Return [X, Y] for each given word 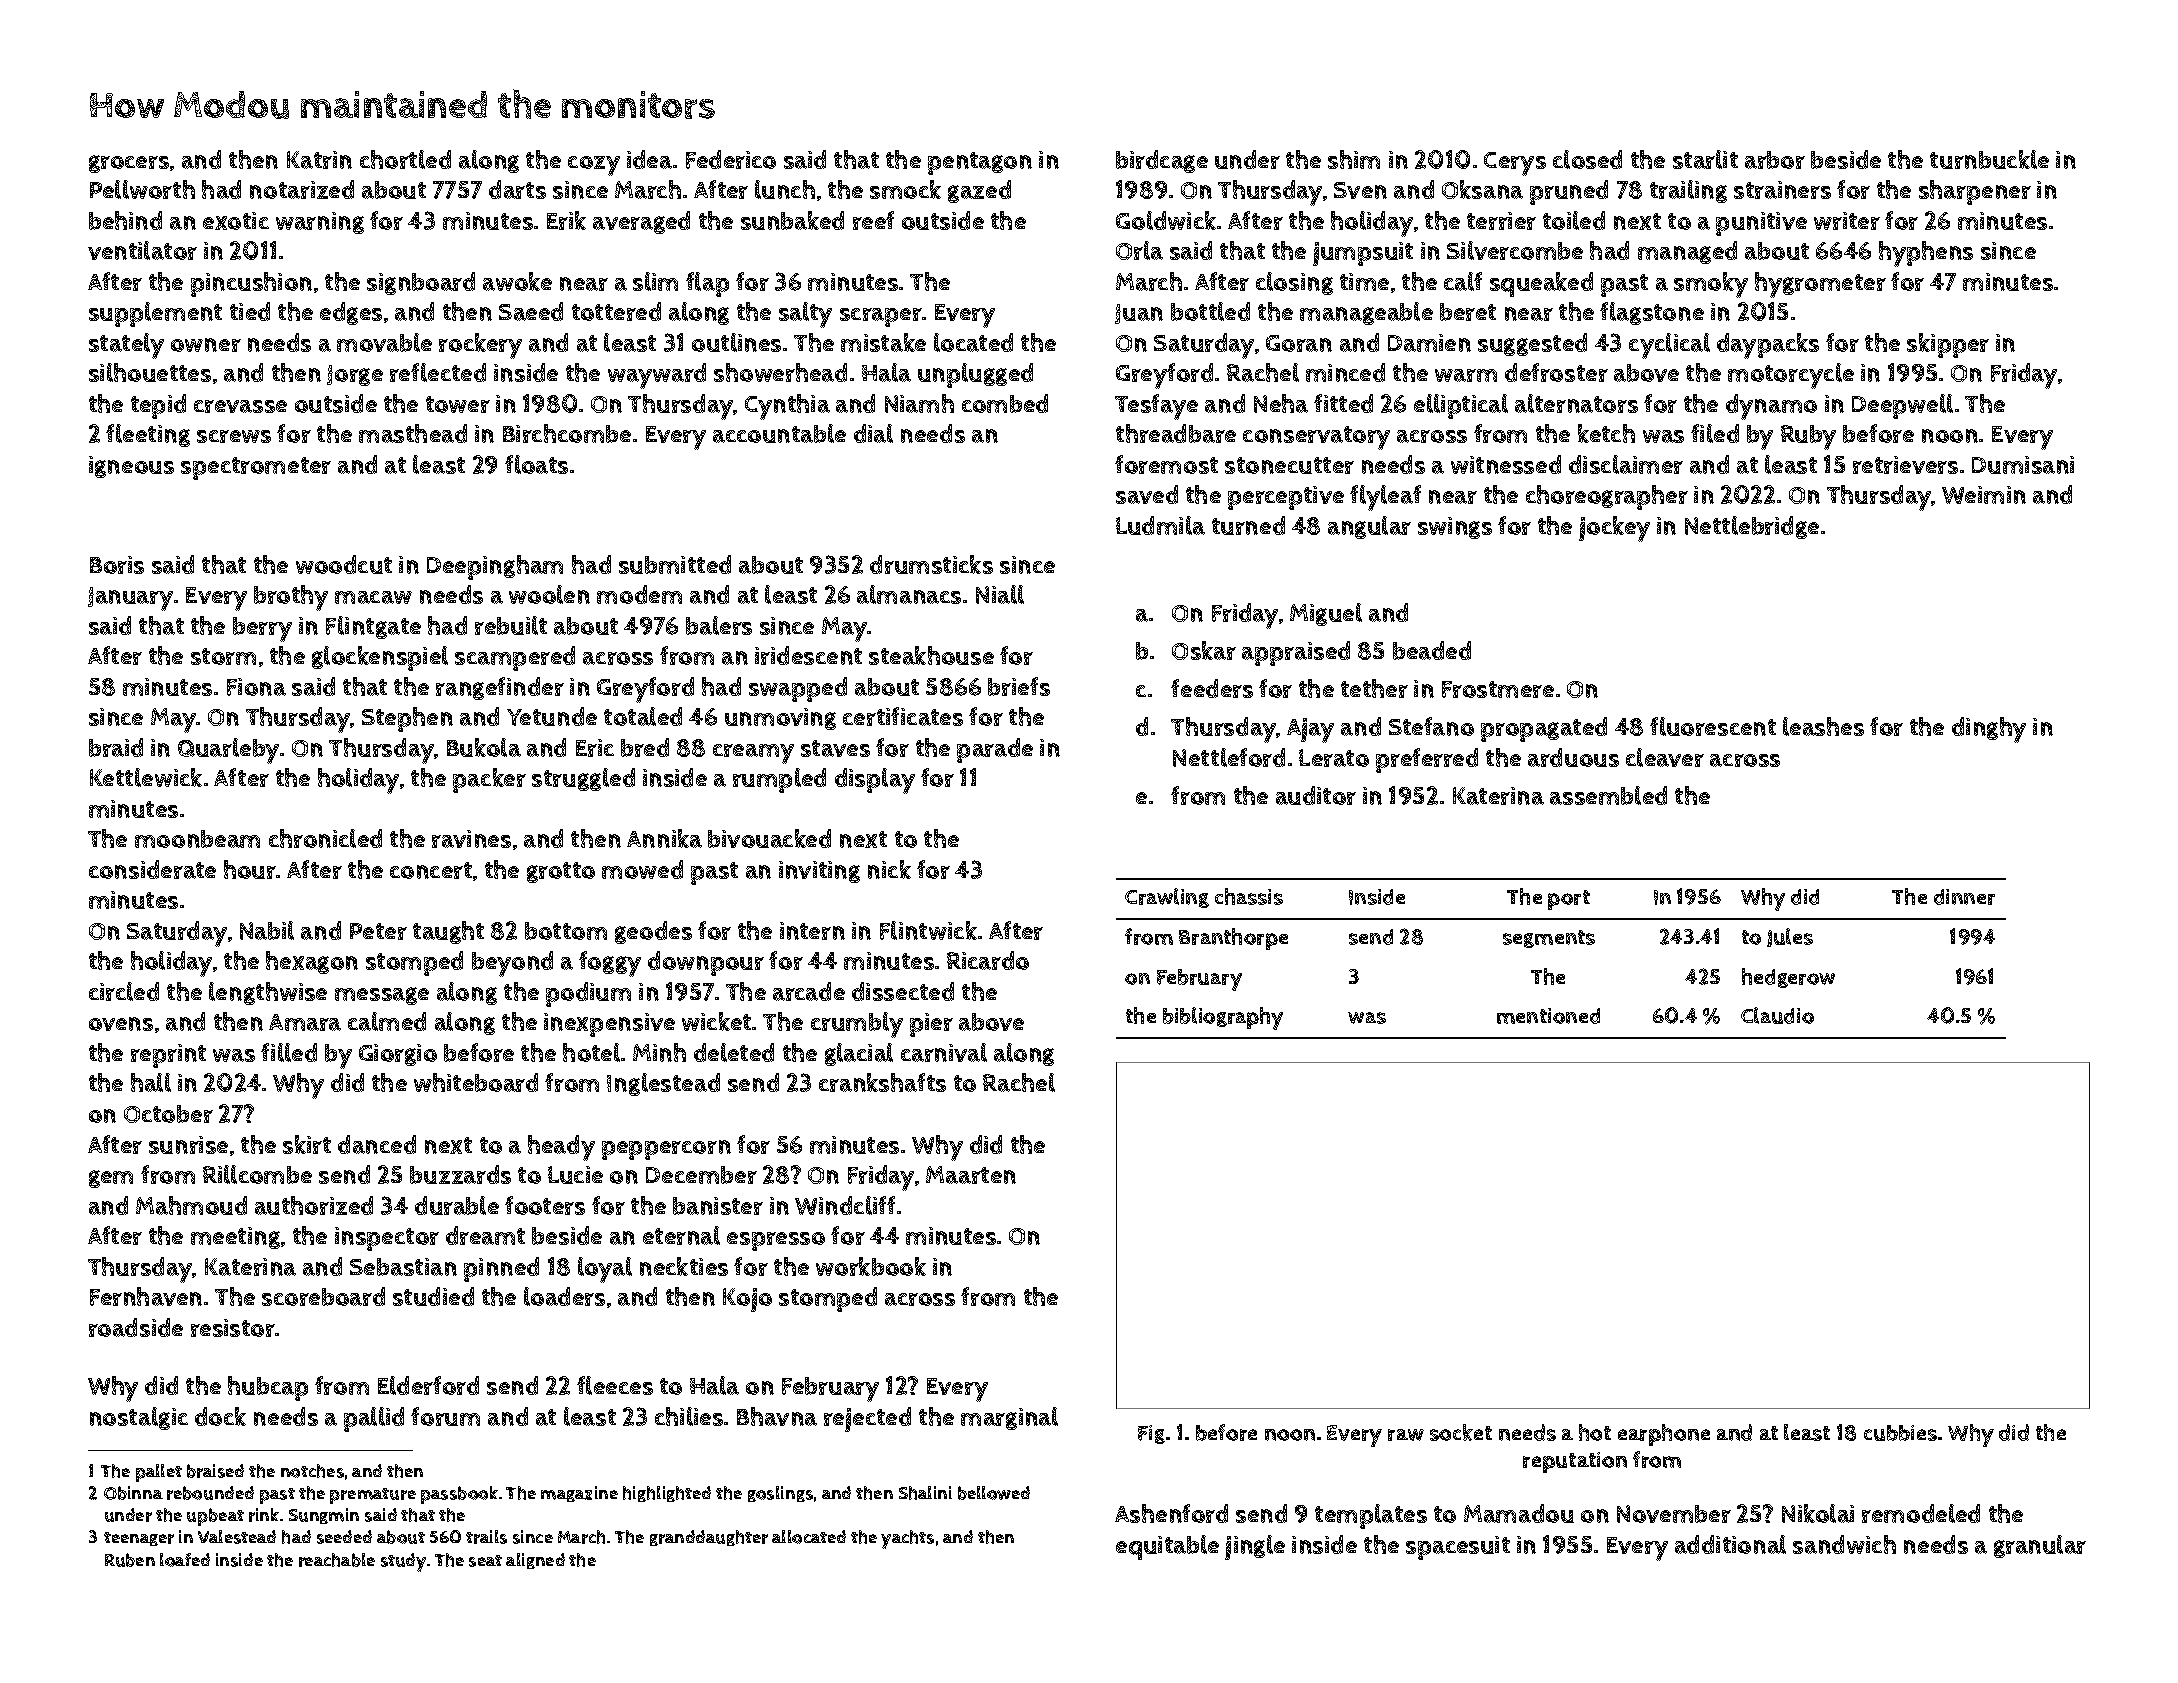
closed [1587, 159]
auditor [1316, 795]
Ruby [1808, 437]
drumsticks [931, 564]
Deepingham [495, 567]
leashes [1823, 726]
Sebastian [403, 1267]
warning [320, 223]
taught [448, 932]
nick [889, 869]
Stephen [407, 719]
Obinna [133, 1493]
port [1569, 900]
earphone [1664, 1435]
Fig [1151, 1434]
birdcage [1162, 161]
